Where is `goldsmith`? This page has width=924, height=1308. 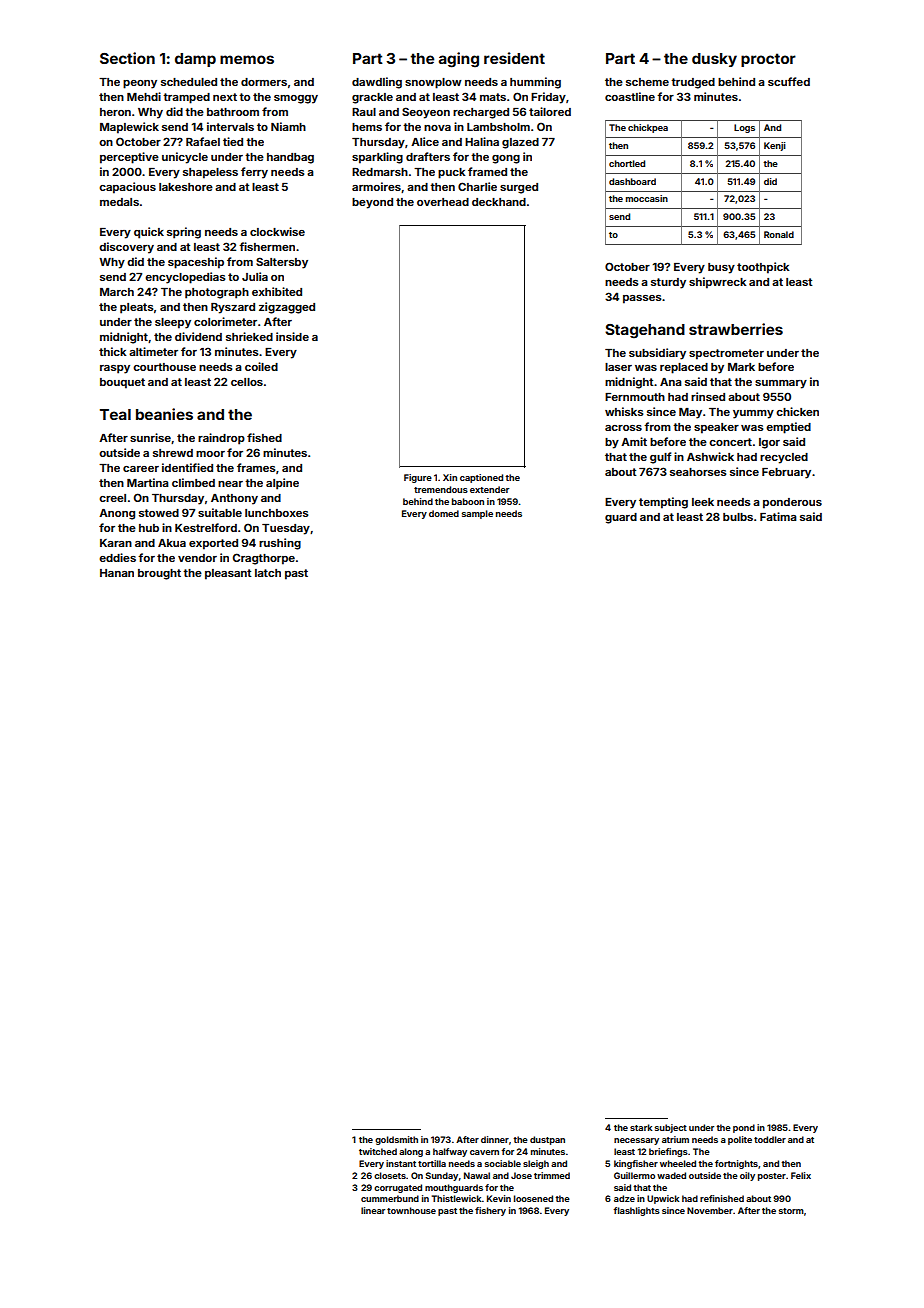
goldsmith is located at coordinates (396, 1140).
